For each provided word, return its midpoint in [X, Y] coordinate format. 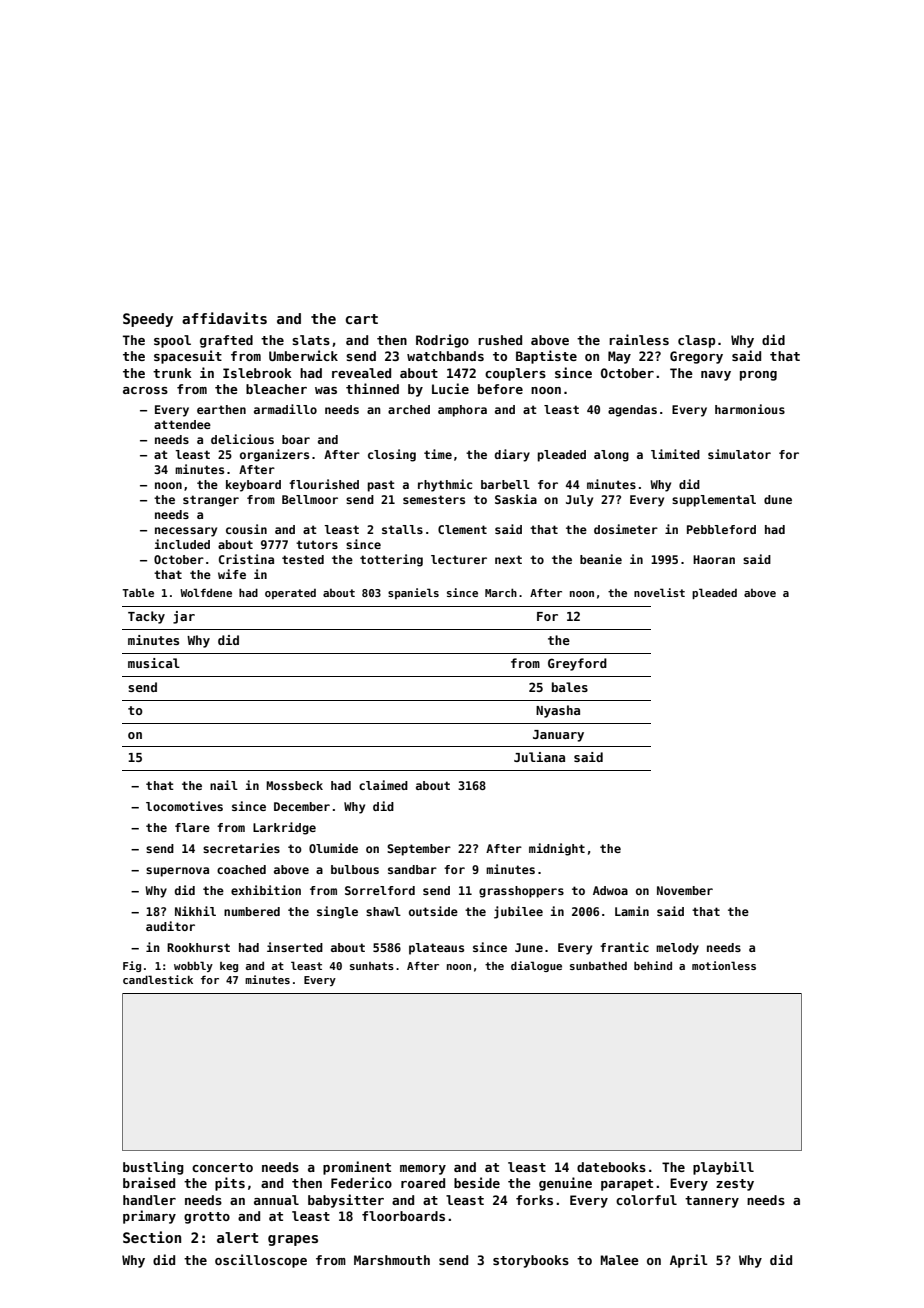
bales [570, 687]
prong [758, 376]
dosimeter [626, 529]
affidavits [224, 318]
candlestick [158, 979]
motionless [724, 965]
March [501, 592]
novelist [659, 592]
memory [423, 1170]
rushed [500, 340]
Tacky [146, 617]
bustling [153, 1168]
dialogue [536, 966]
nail [224, 785]
